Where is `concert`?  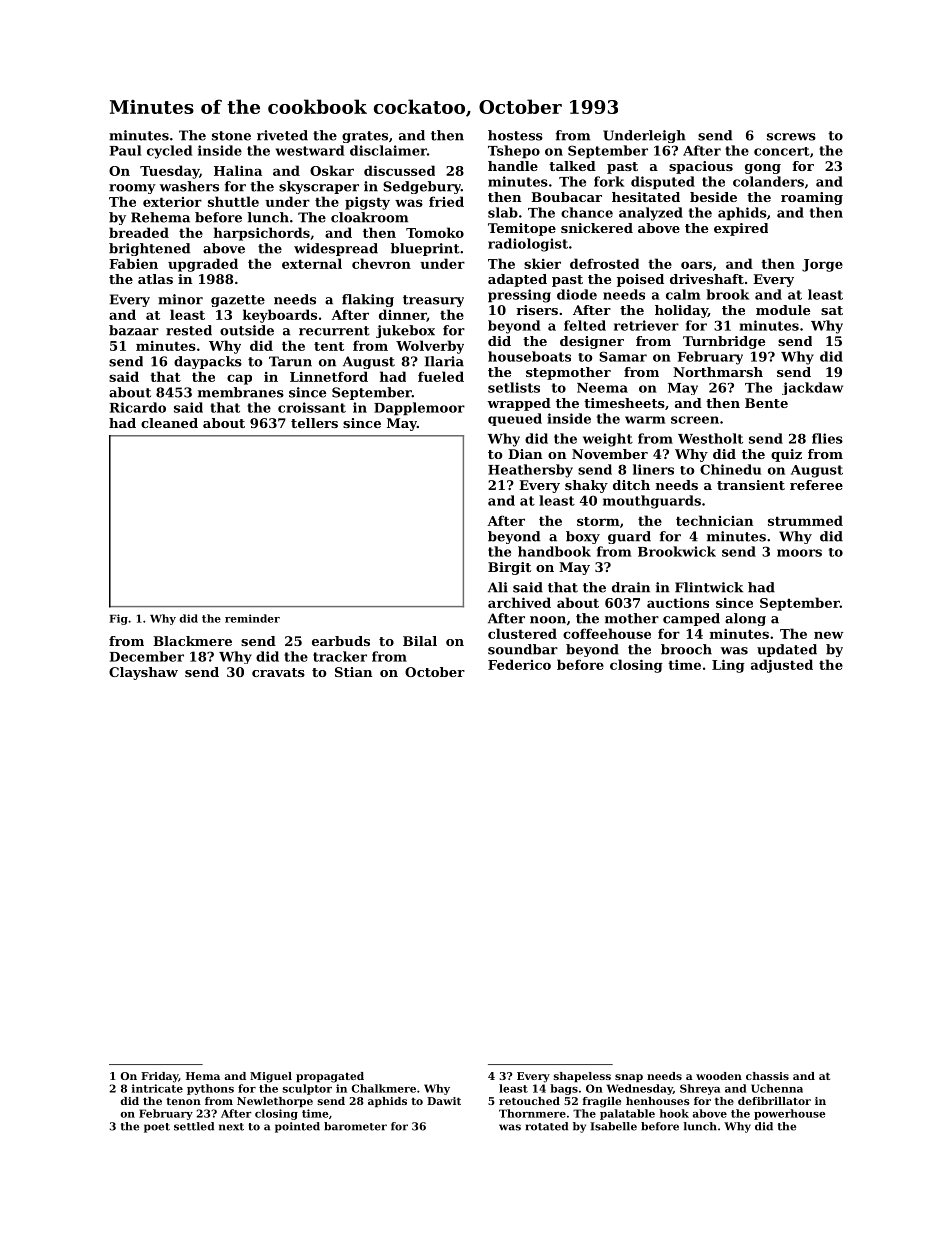 concert is located at coordinates (782, 151).
